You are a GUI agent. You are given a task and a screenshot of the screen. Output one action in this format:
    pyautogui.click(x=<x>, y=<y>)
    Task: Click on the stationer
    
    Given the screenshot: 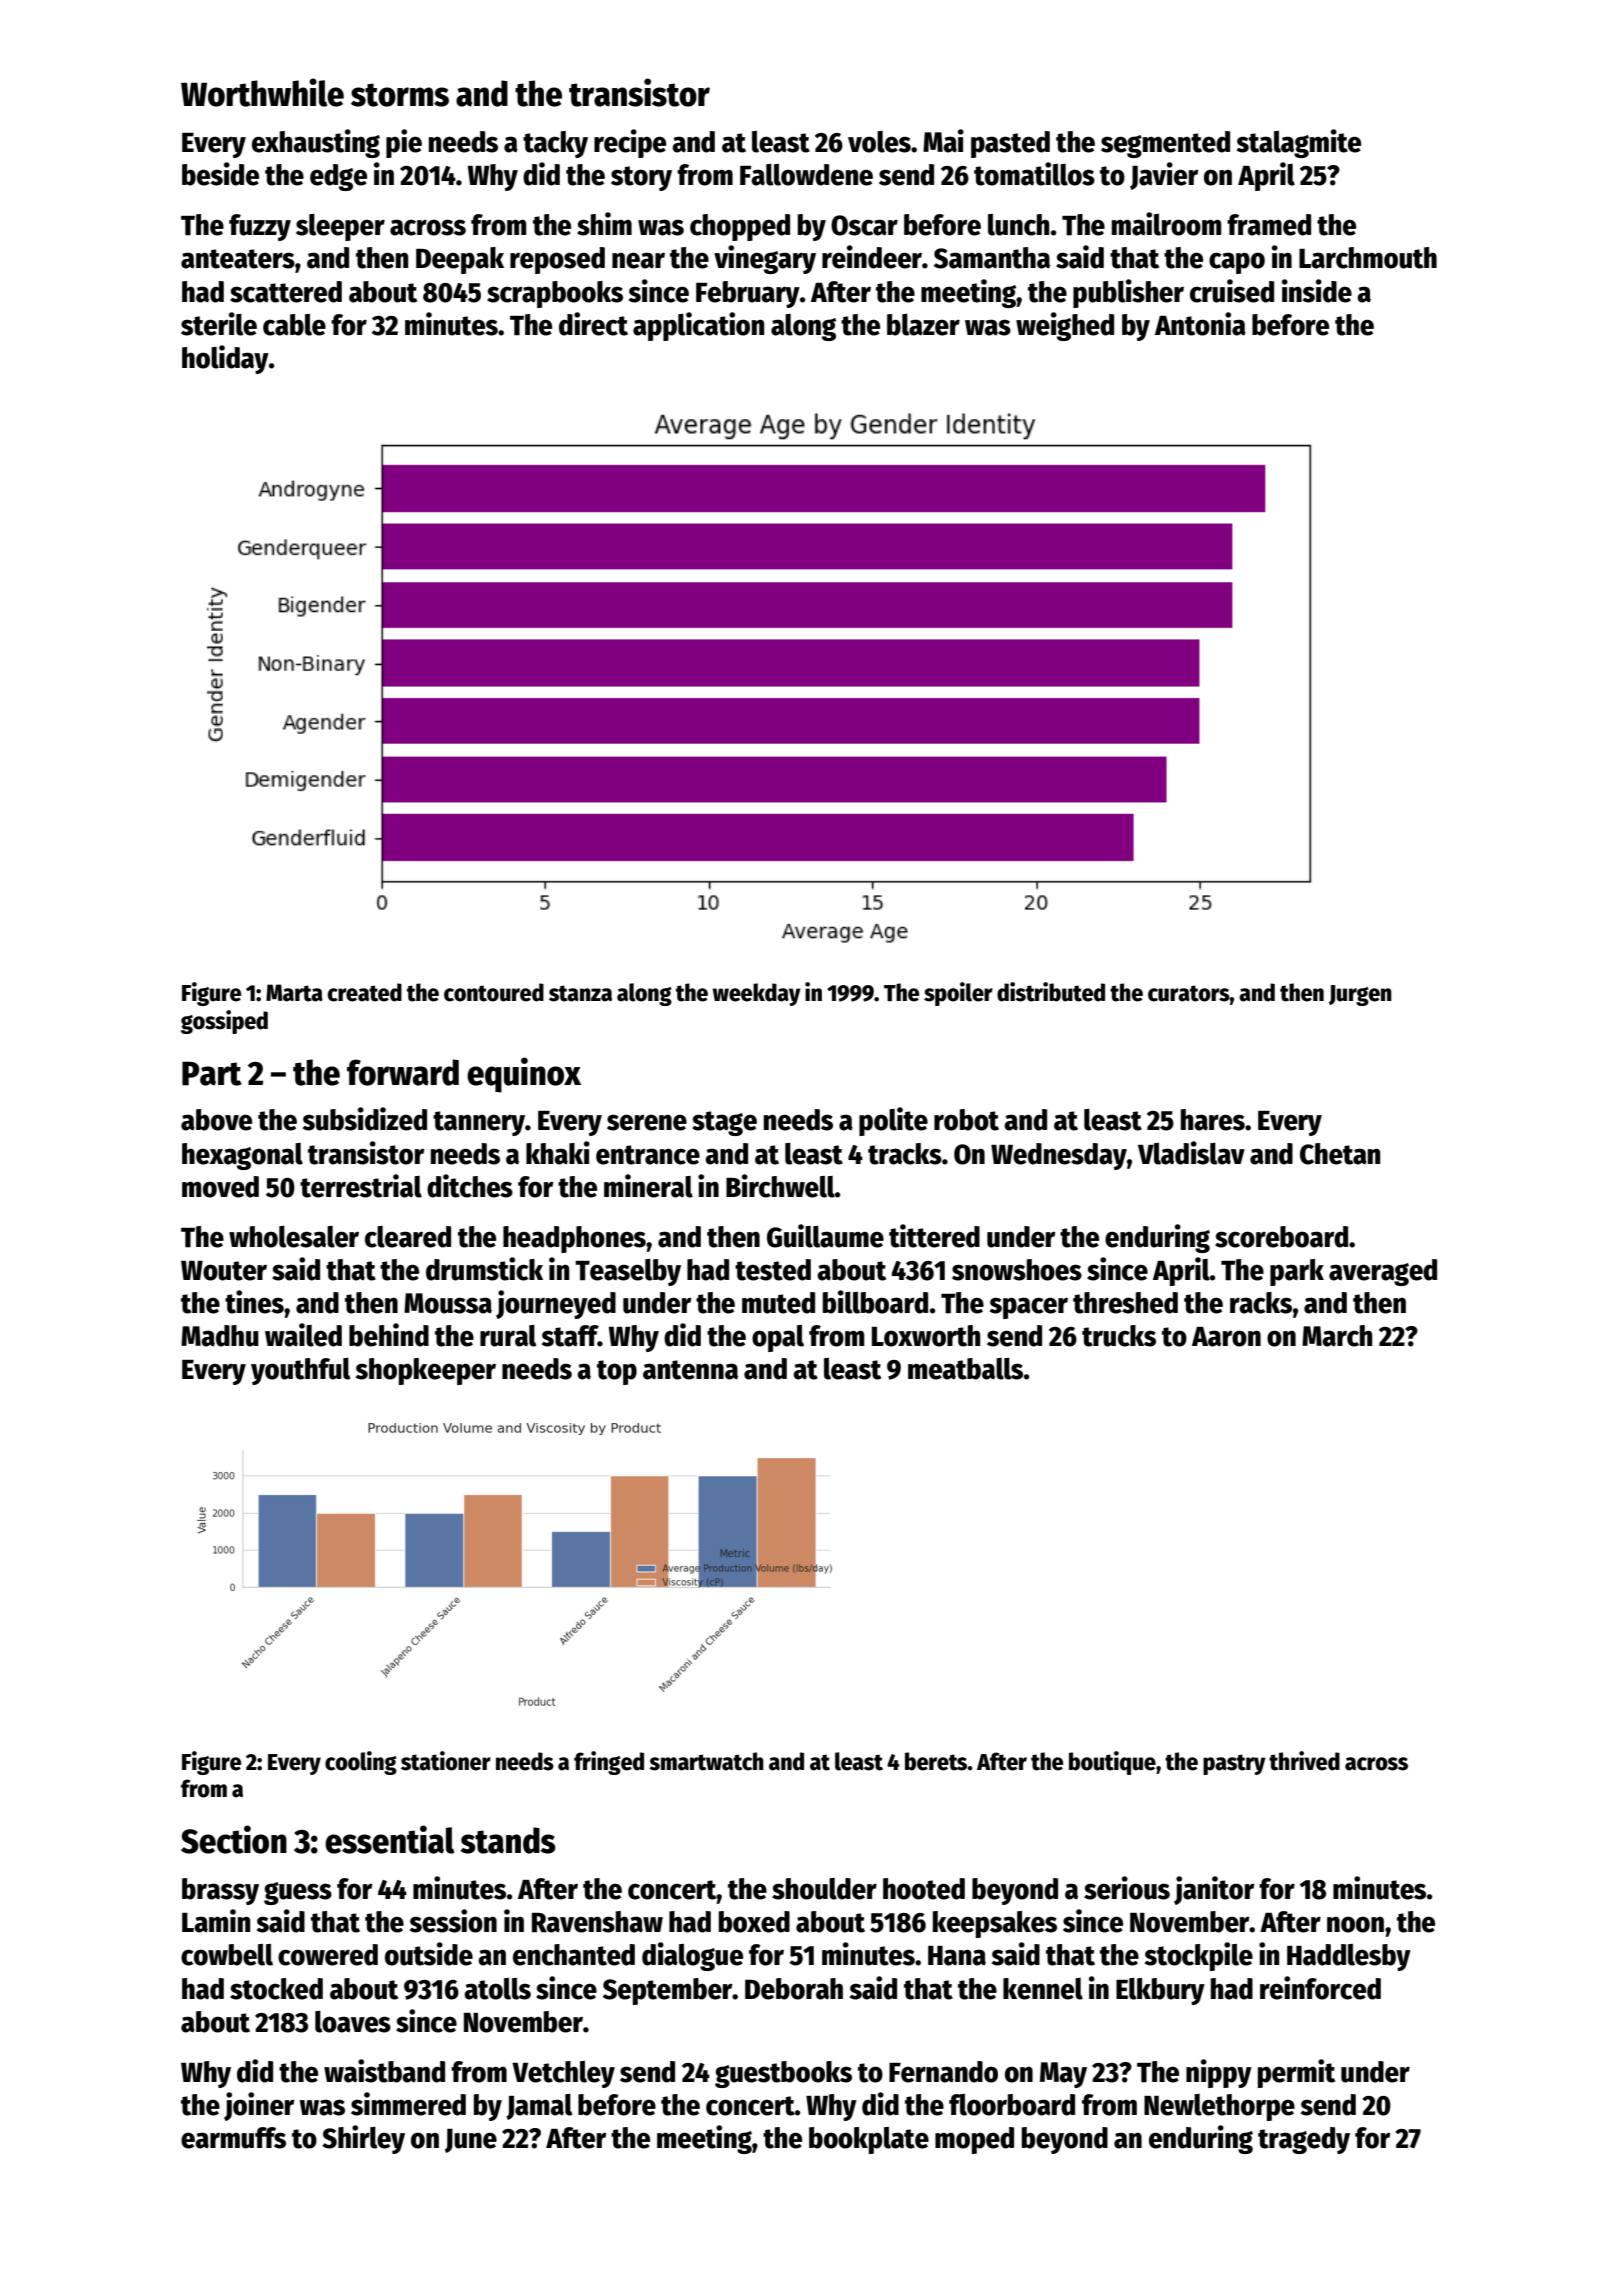 What is the action you would take?
    pyautogui.click(x=446, y=1761)
